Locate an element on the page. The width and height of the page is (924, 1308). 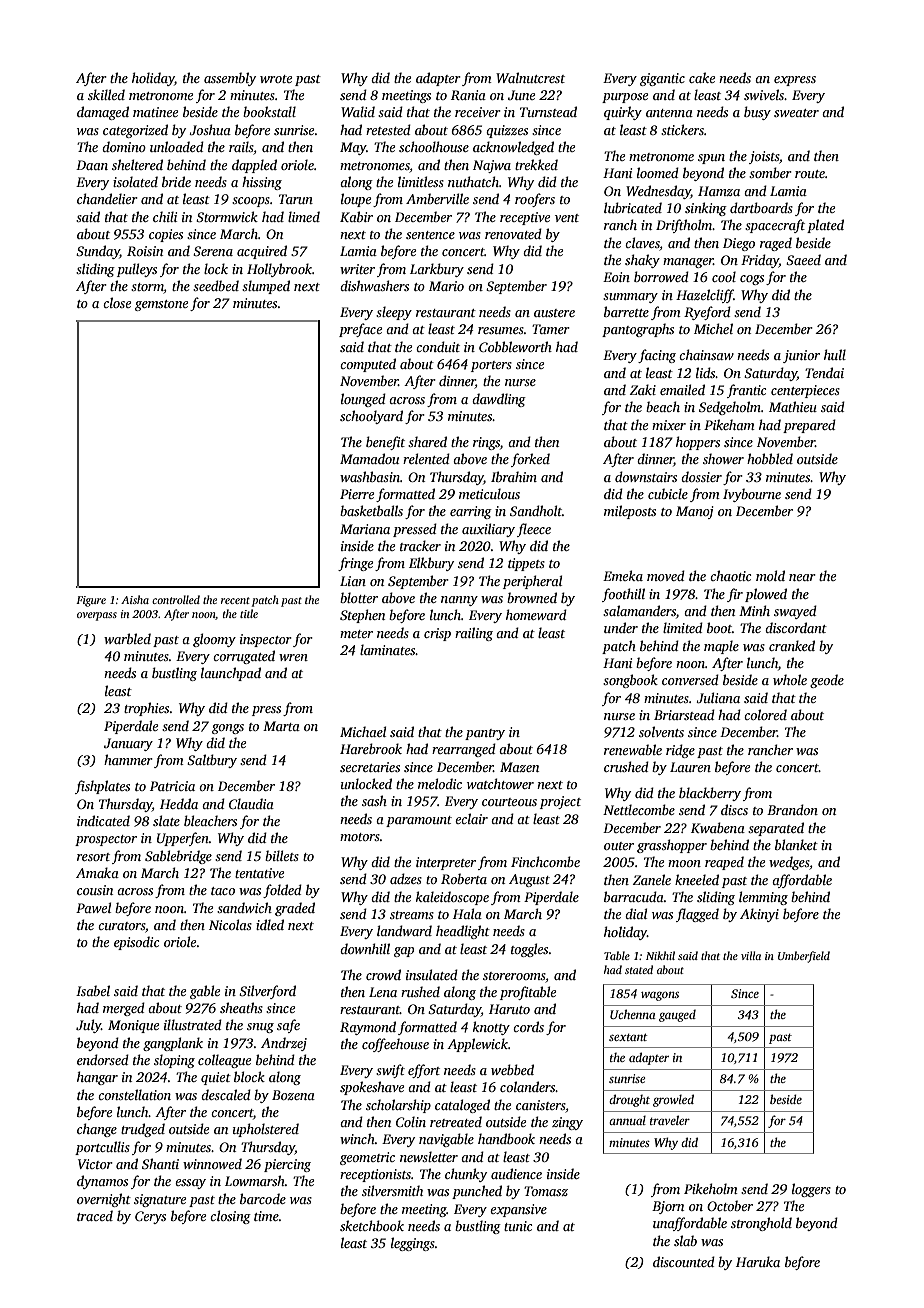
Walnutcrest is located at coordinates (530, 77).
